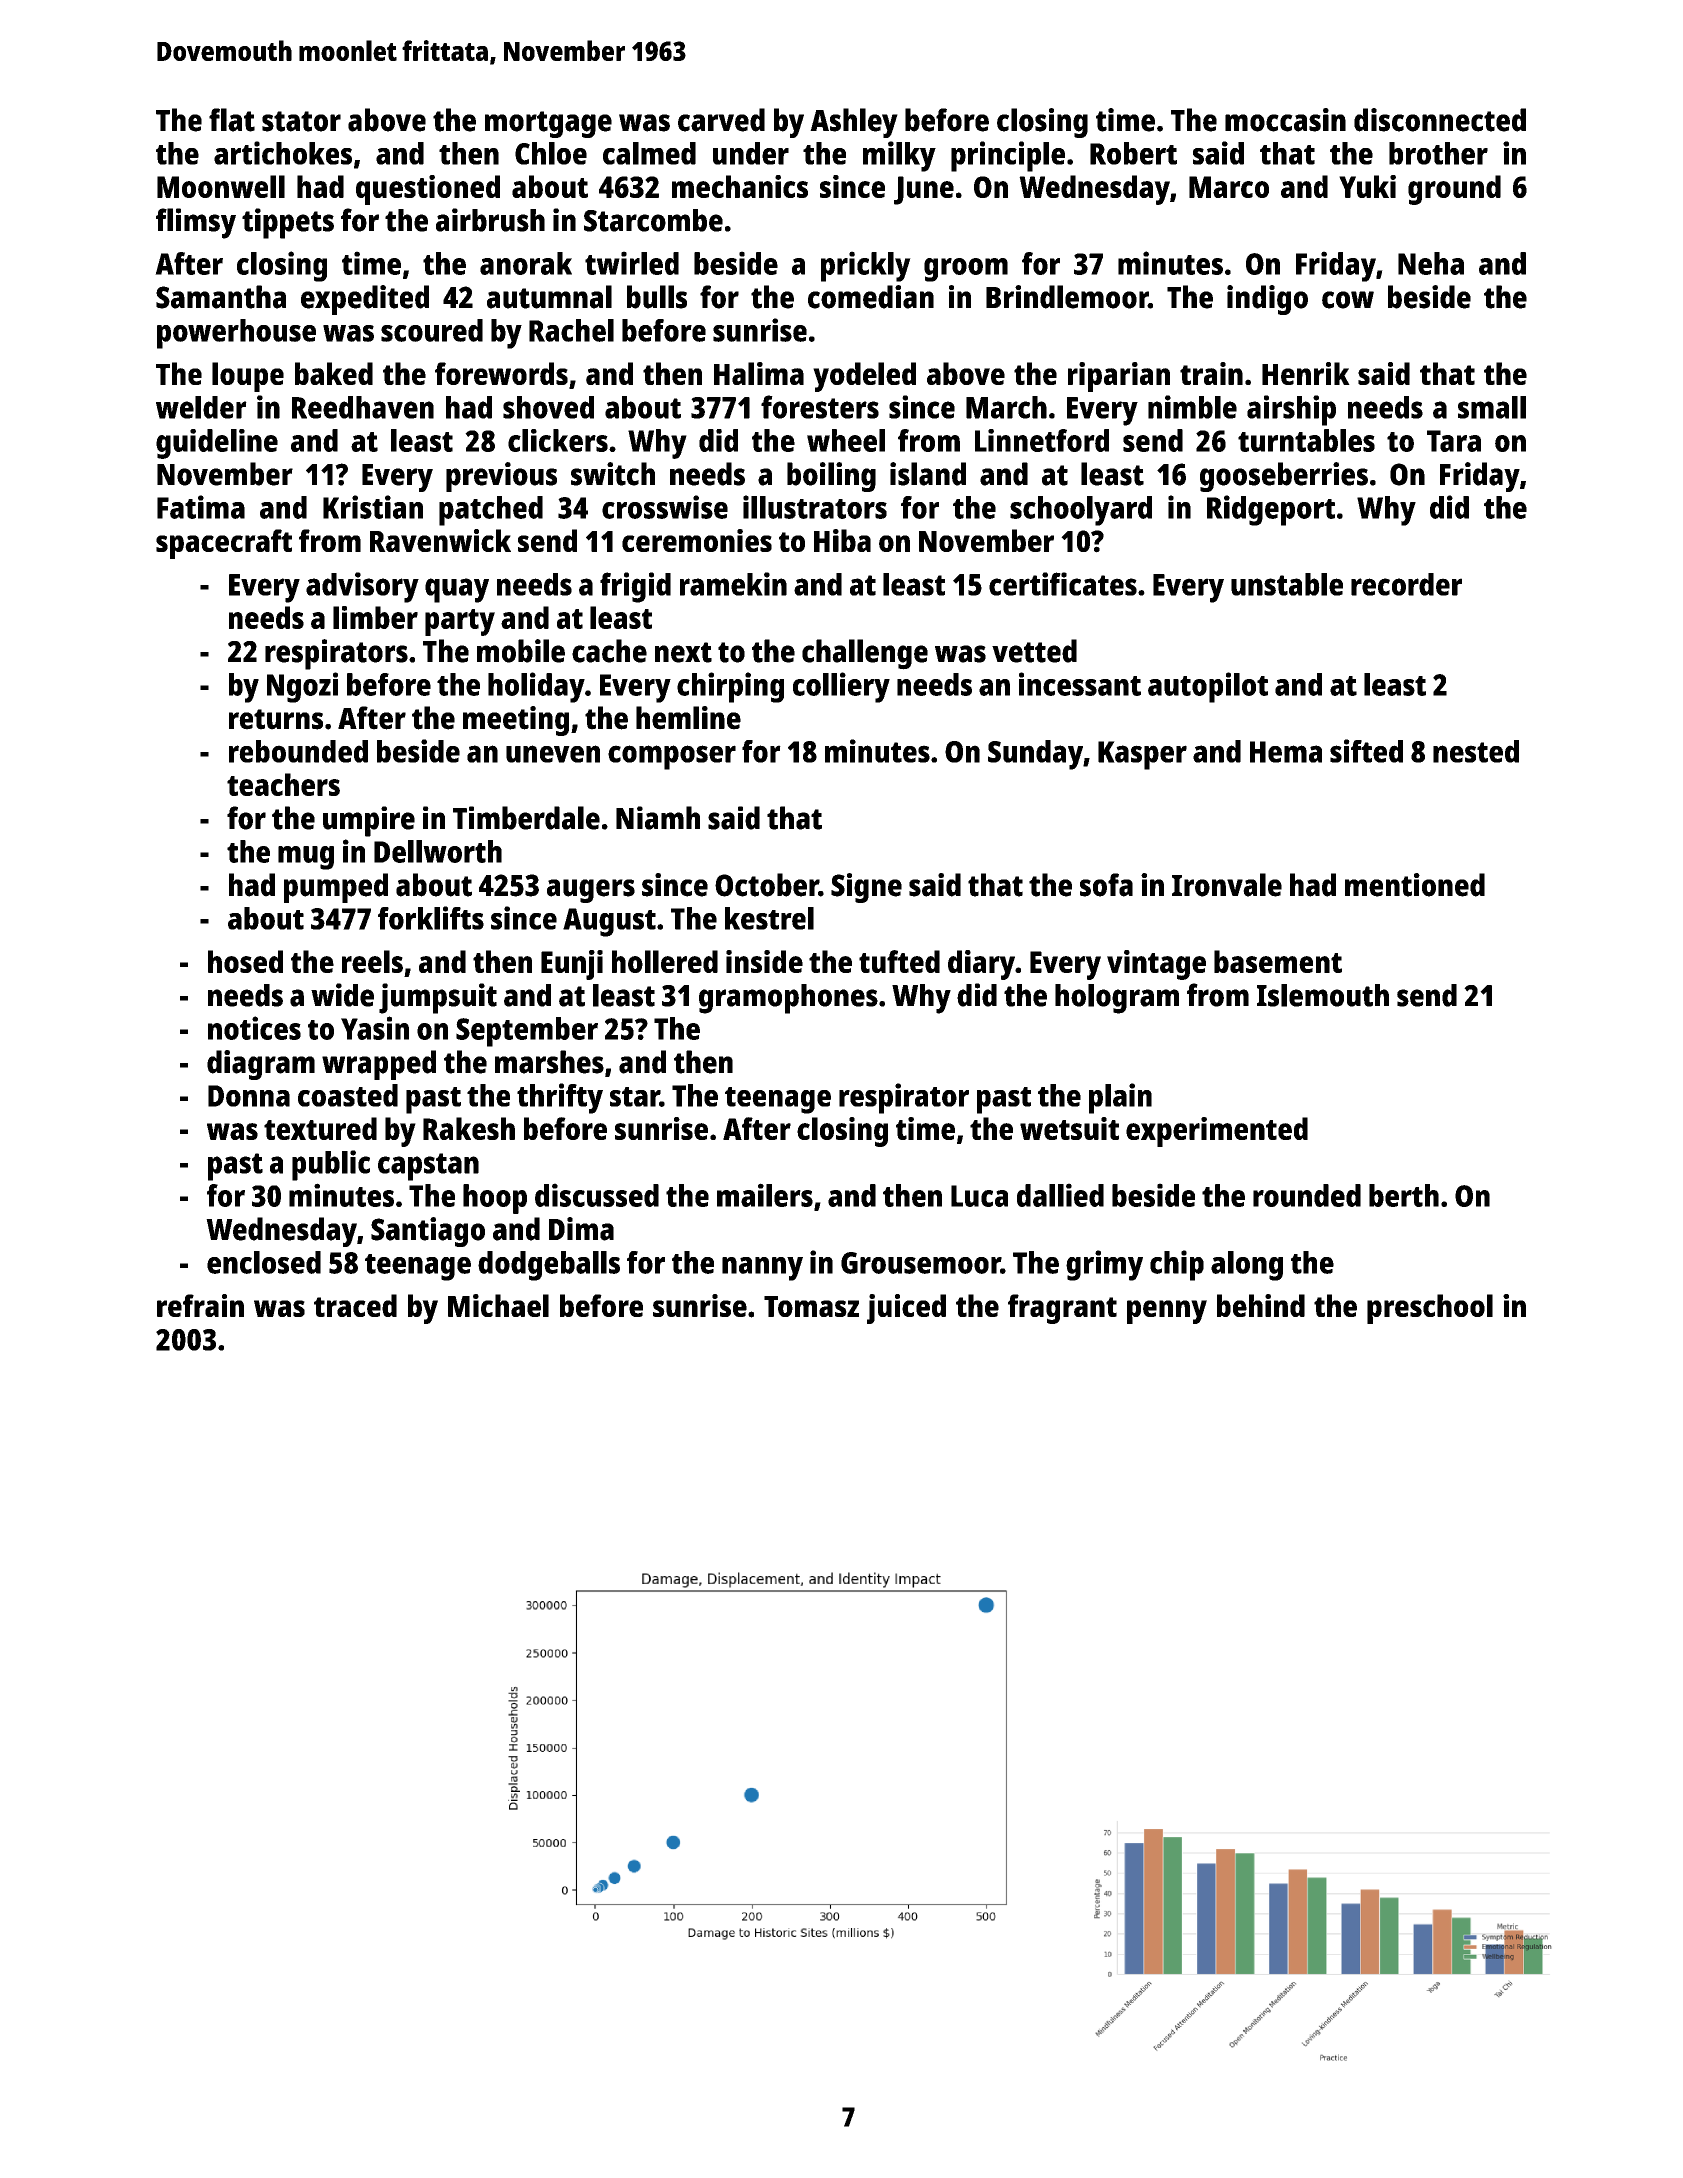 This image has width=1683, height=2178. What do you see at coordinates (688, 718) in the image?
I see `hemline` at bounding box center [688, 718].
